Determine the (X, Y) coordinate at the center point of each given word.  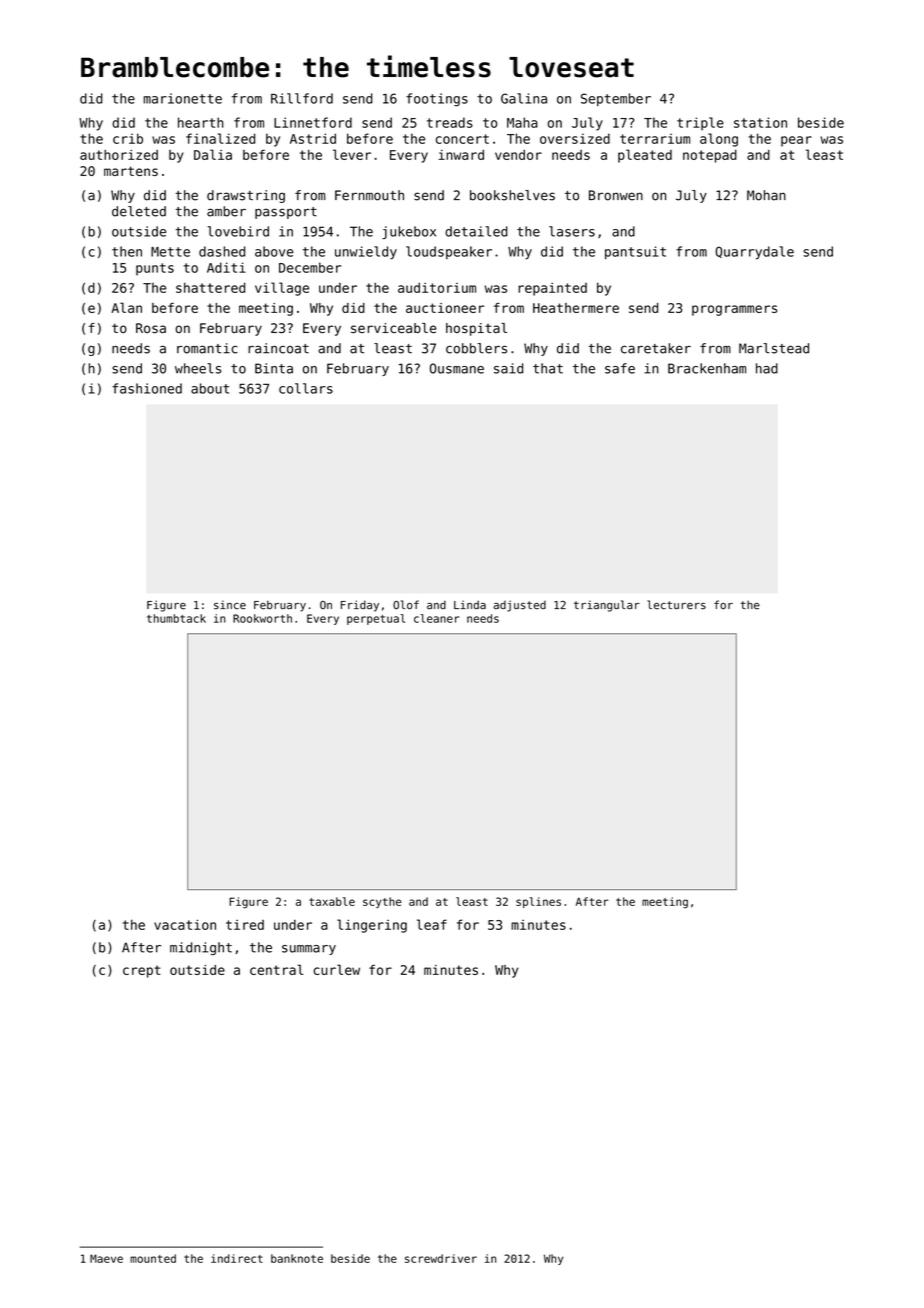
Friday (360, 606)
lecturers (676, 605)
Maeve (106, 1258)
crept (142, 971)
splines (538, 902)
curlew (336, 969)
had (767, 368)
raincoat (278, 348)
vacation (185, 924)
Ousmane (457, 368)
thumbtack (176, 618)
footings (437, 100)
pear (796, 141)
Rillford (302, 98)
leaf (432, 924)
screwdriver (441, 1258)
